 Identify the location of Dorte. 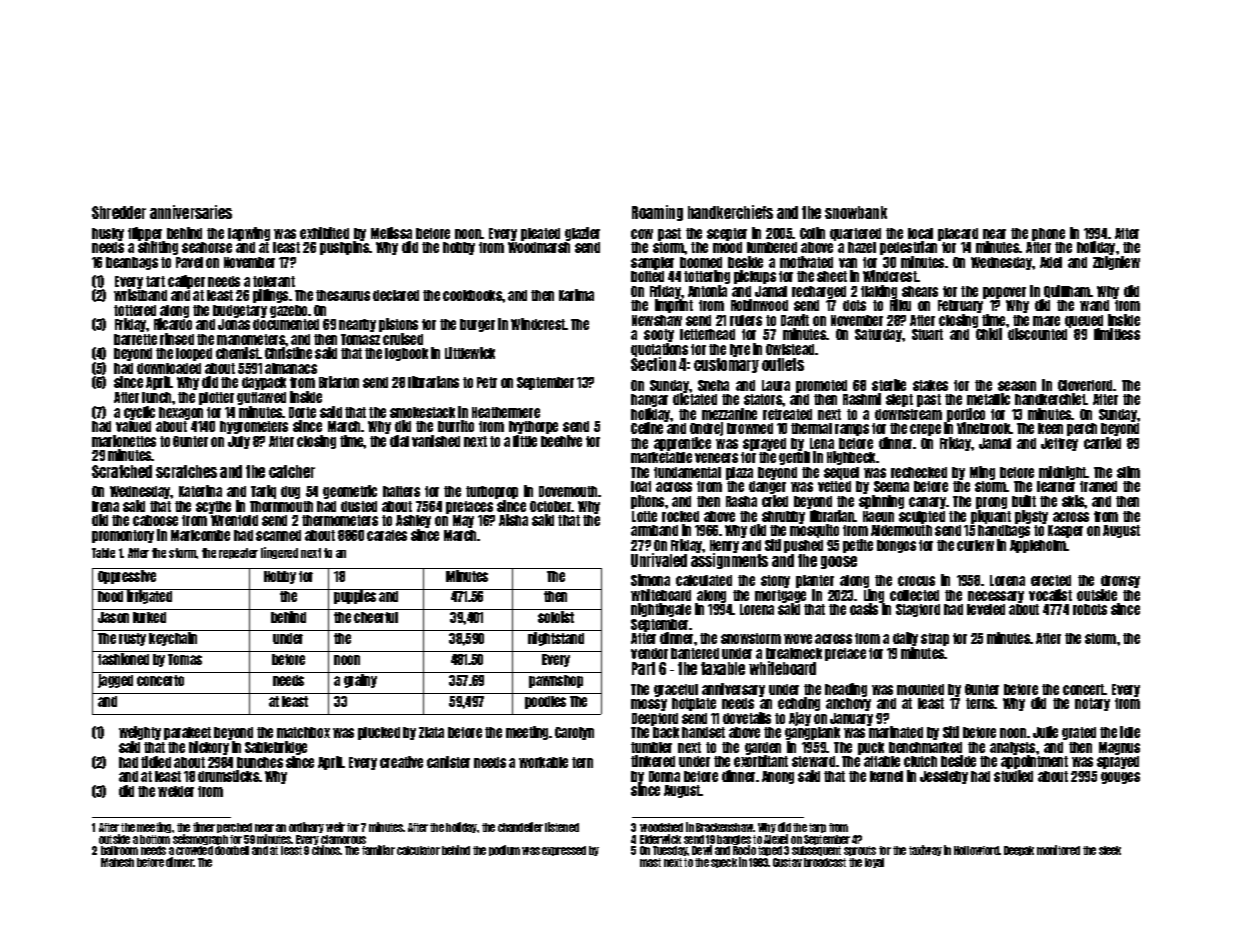
(302, 412).
